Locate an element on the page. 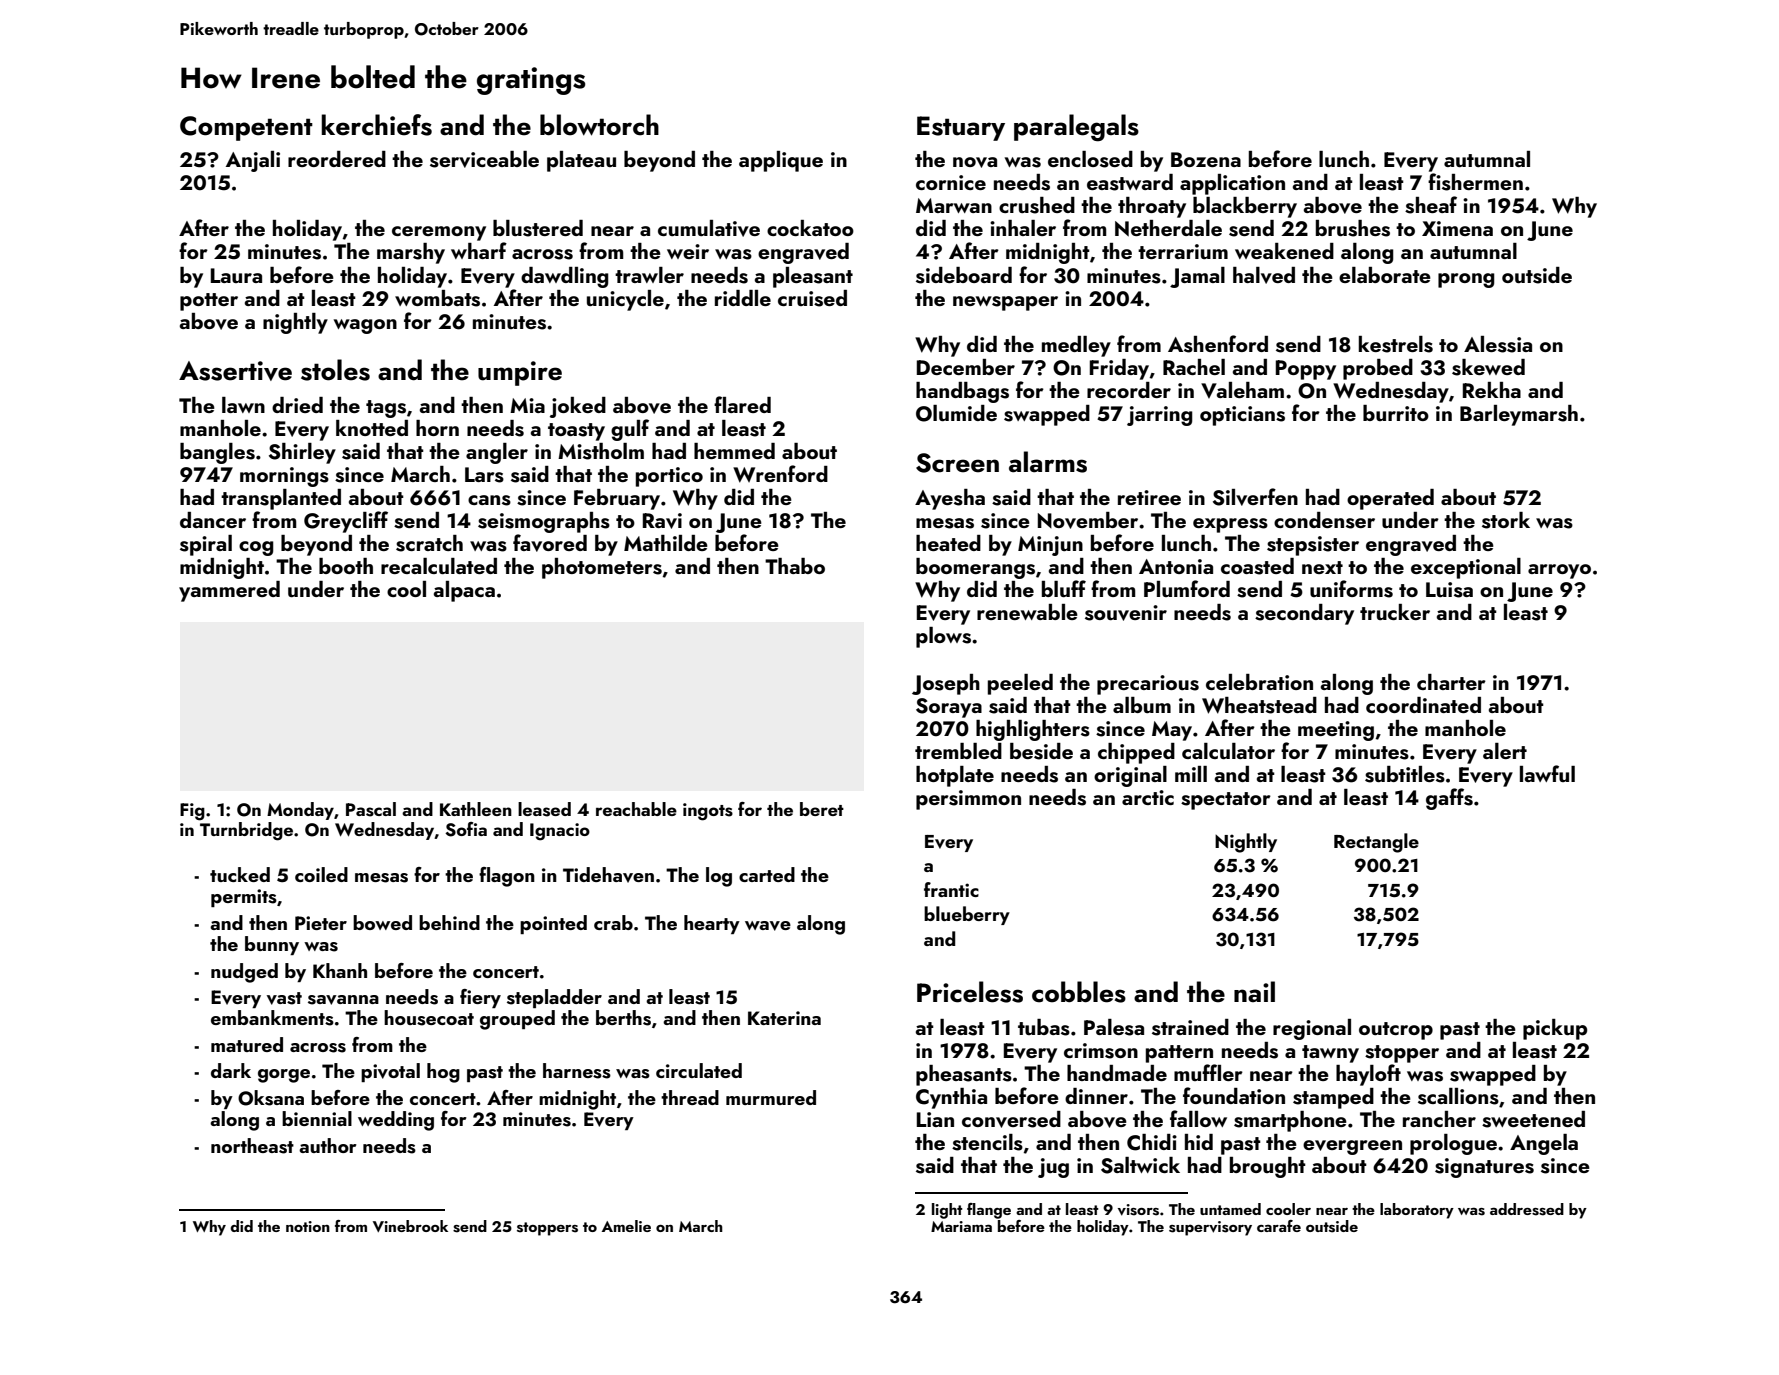 The height and width of the page is (1375, 1779). medley is located at coordinates (1076, 346).
